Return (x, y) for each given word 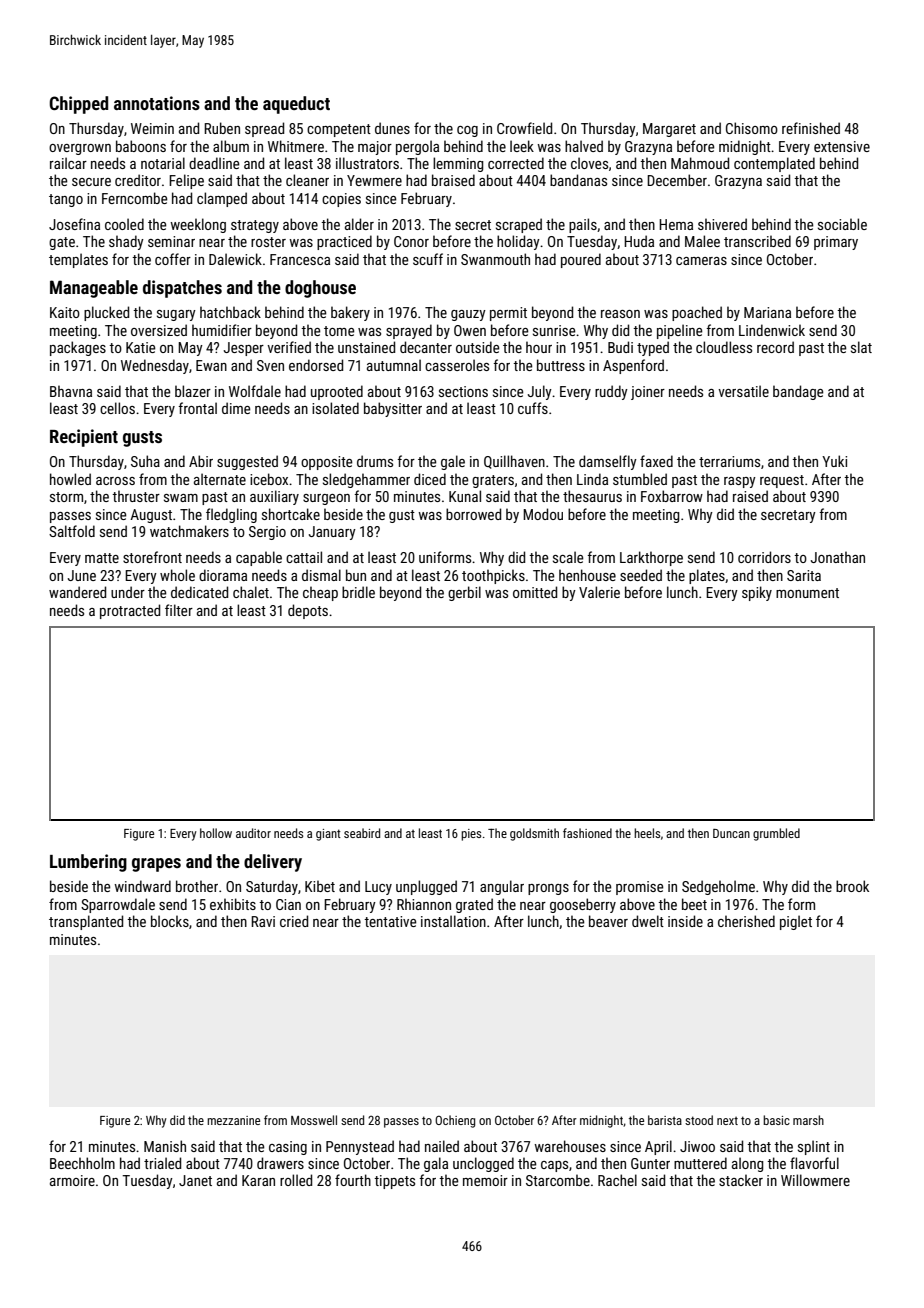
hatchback (230, 312)
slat (861, 347)
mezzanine (233, 1120)
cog (467, 131)
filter (179, 610)
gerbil (464, 593)
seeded (641, 575)
